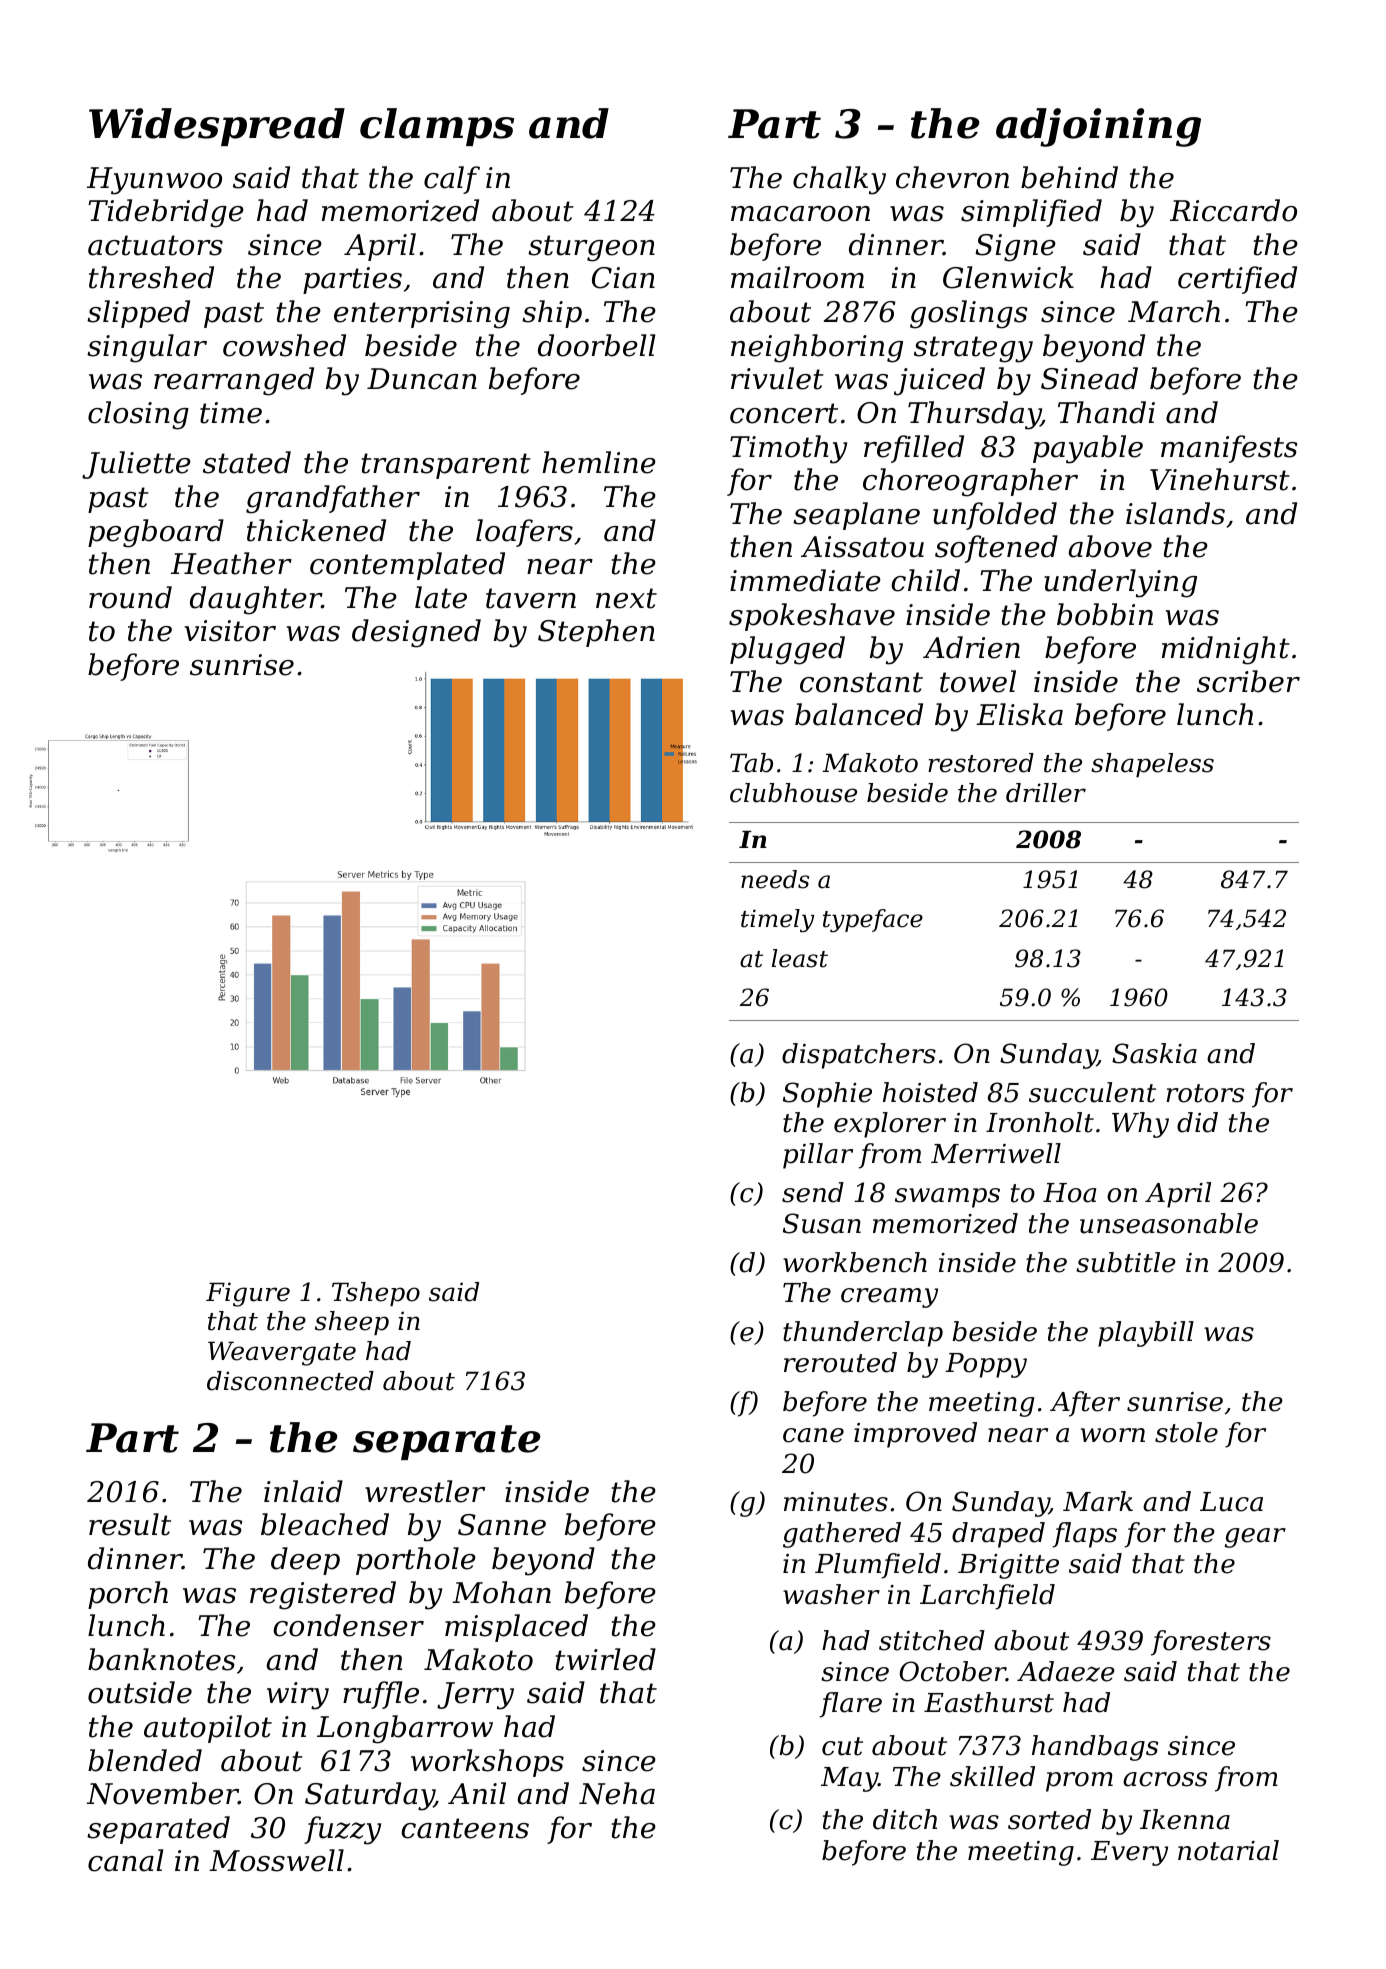 This page has width=1386, height=1969. What do you see at coordinates (138, 415) in the page?
I see `closing` at bounding box center [138, 415].
